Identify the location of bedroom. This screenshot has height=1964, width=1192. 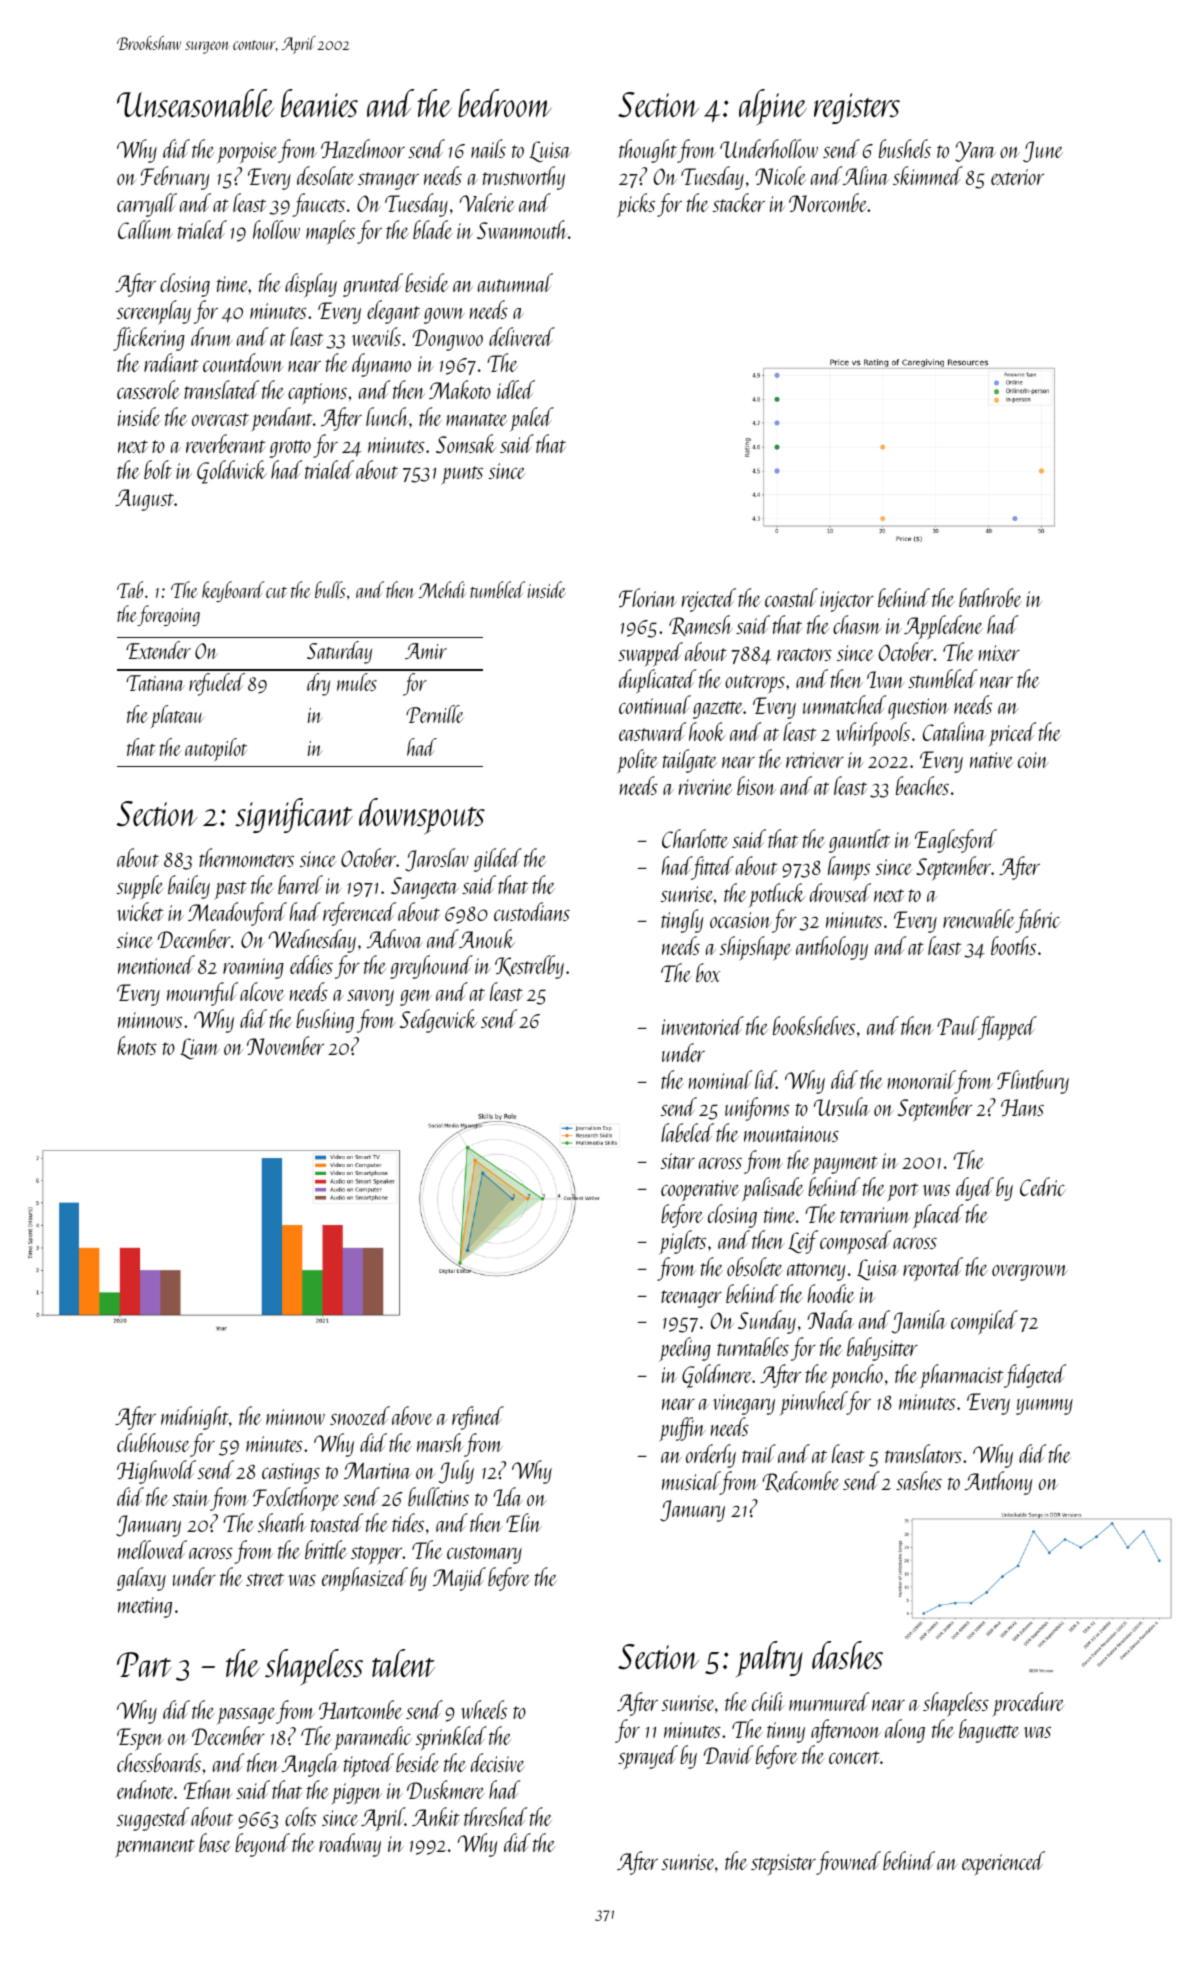
(505, 103).
